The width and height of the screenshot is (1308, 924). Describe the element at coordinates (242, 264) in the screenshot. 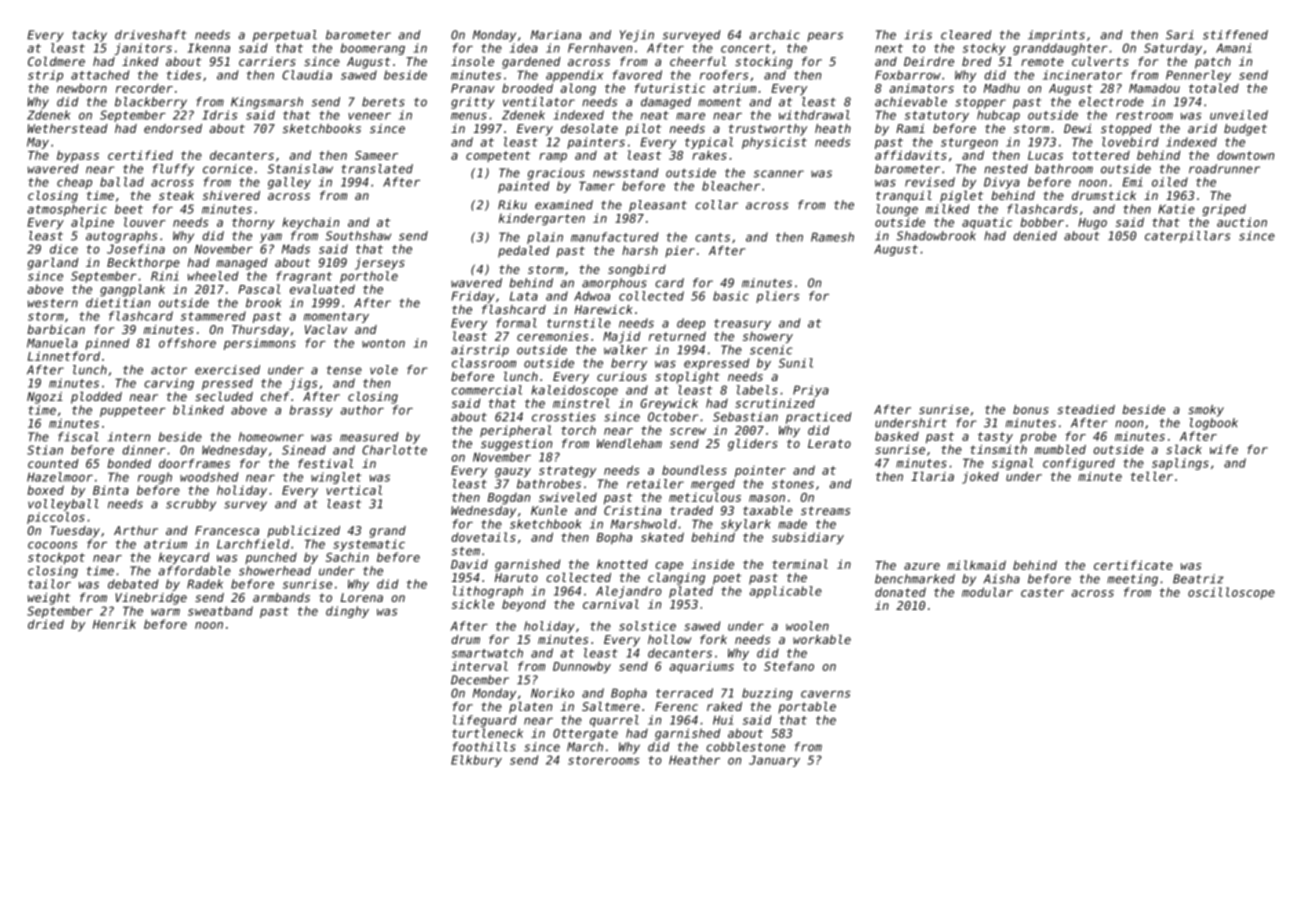

I see `managed` at that location.
